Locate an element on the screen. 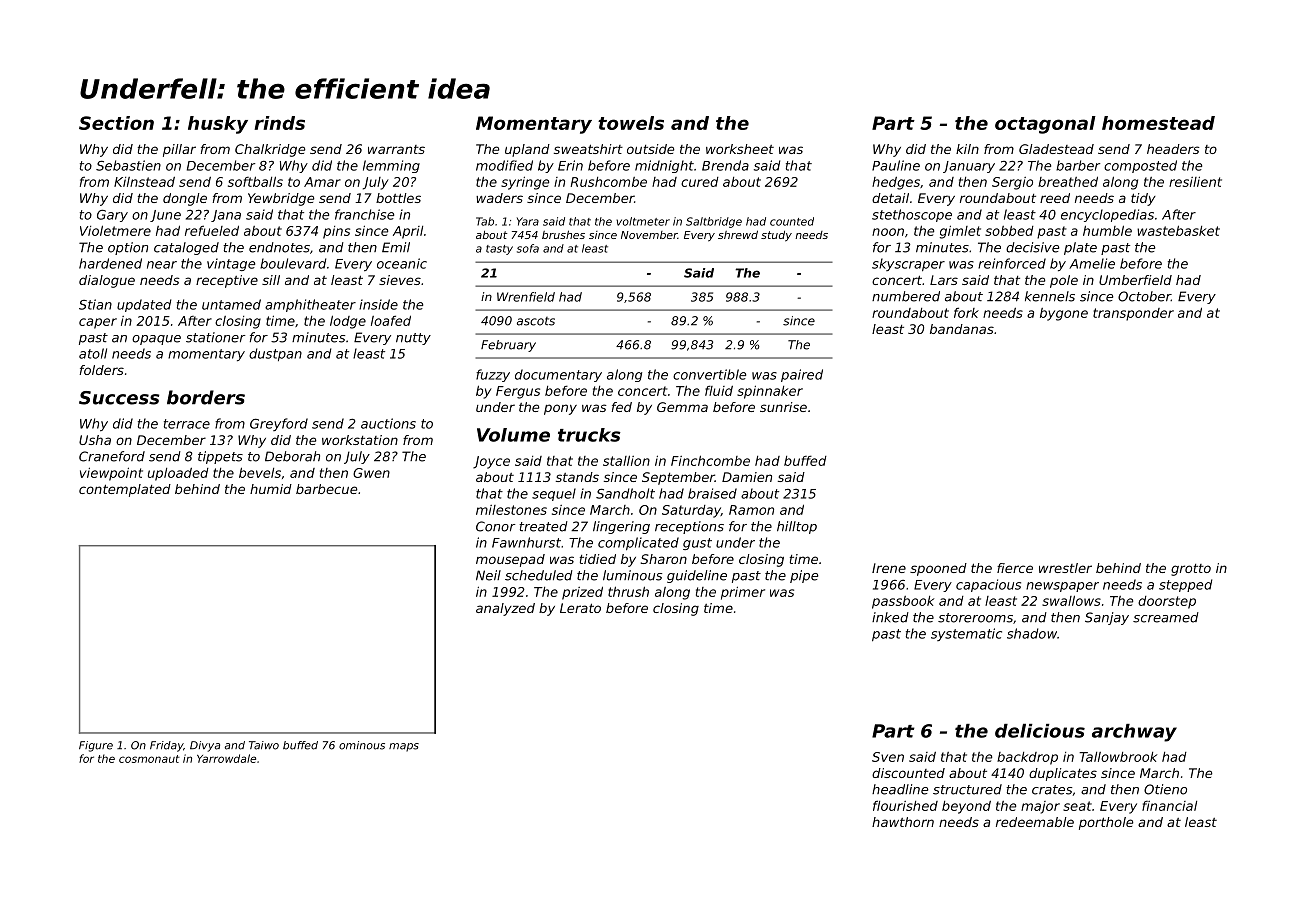  towels is located at coordinates (631, 123).
